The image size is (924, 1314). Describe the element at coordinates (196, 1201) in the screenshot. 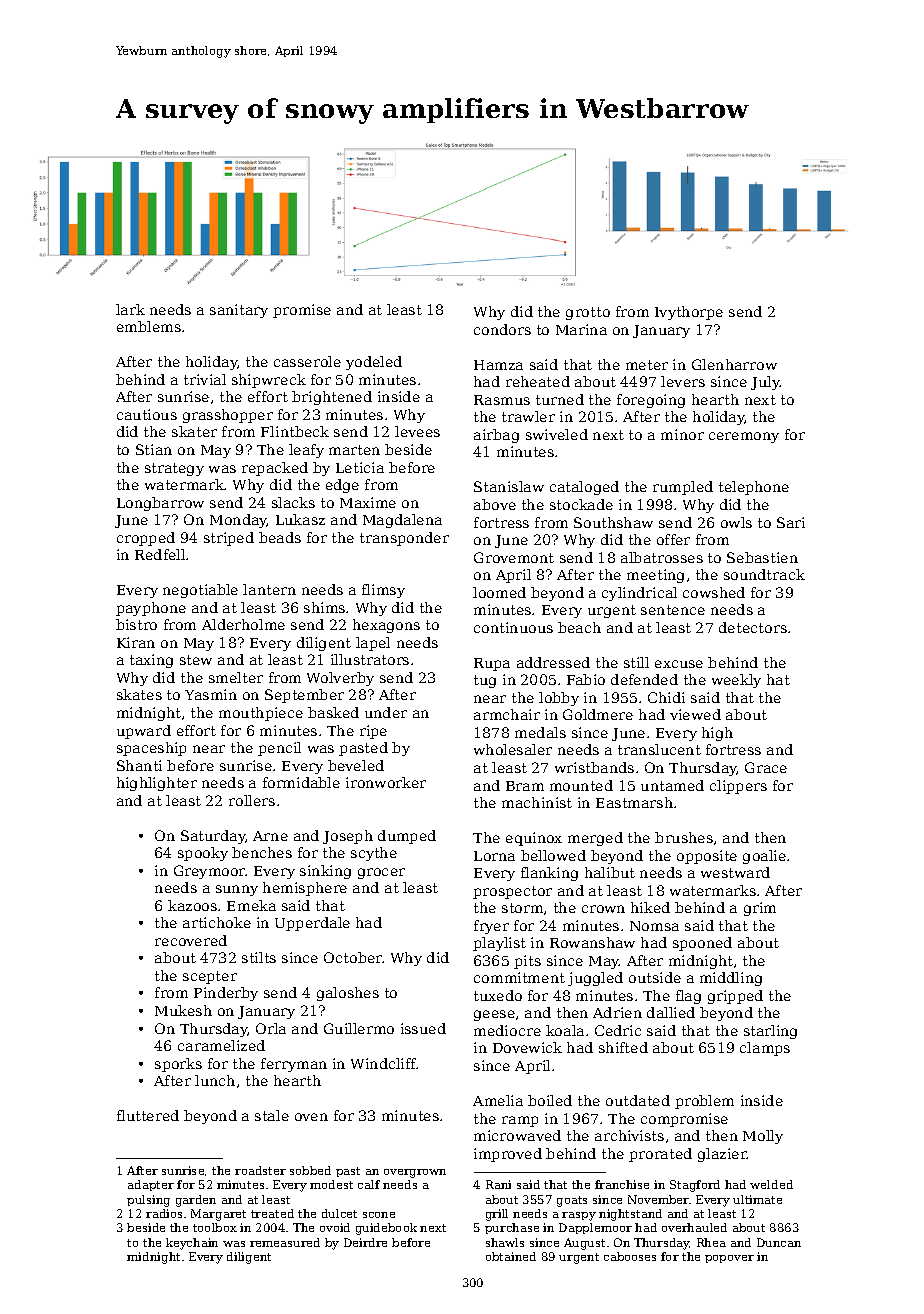

I see `garden` at that location.
